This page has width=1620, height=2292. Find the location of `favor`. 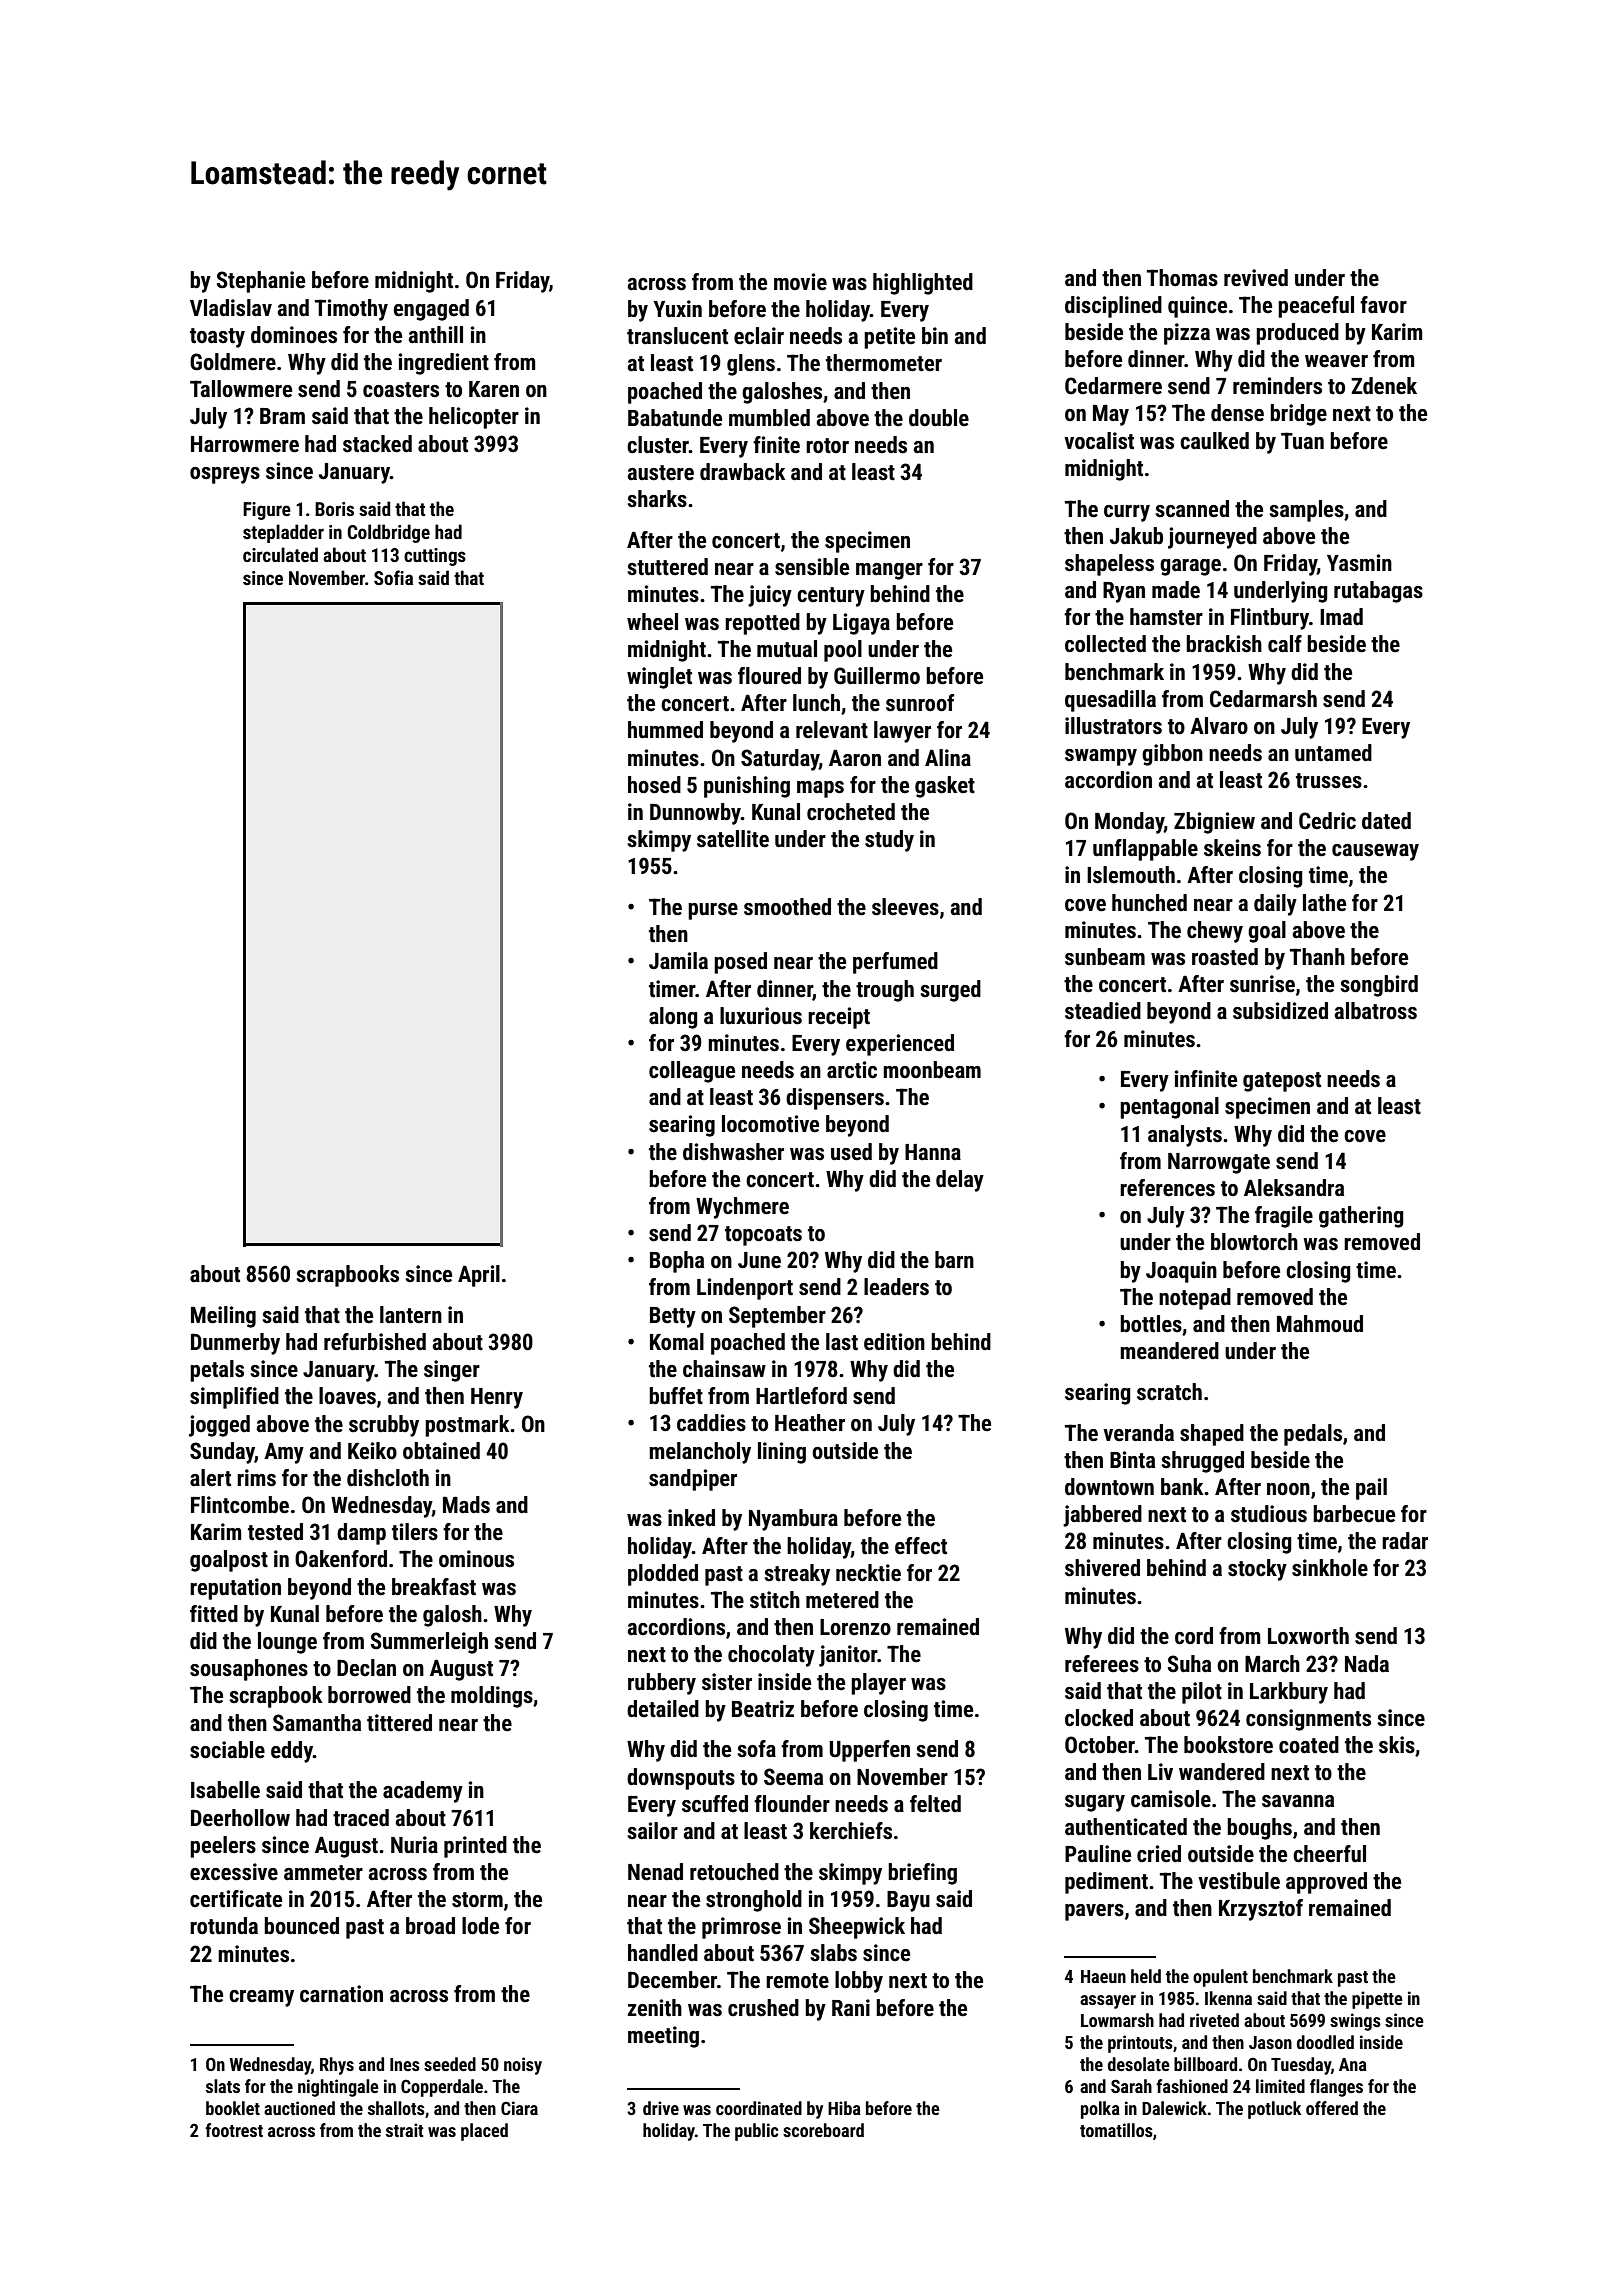

favor is located at coordinates (1383, 305).
